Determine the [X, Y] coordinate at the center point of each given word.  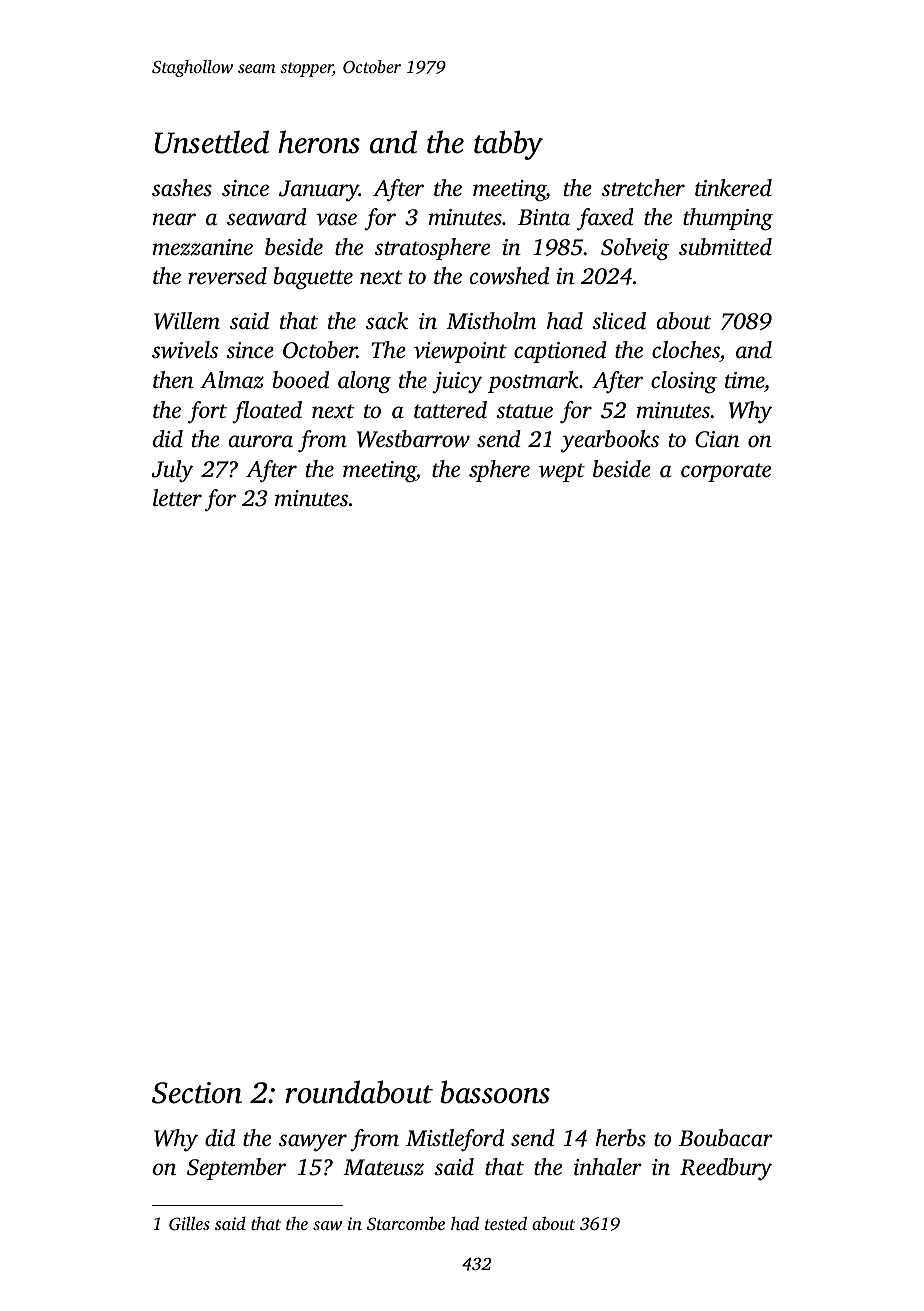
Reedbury [726, 1169]
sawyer [313, 1142]
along [364, 382]
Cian [717, 439]
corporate [726, 472]
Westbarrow [413, 439]
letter [177, 497]
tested [506, 1223]
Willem [187, 321]
